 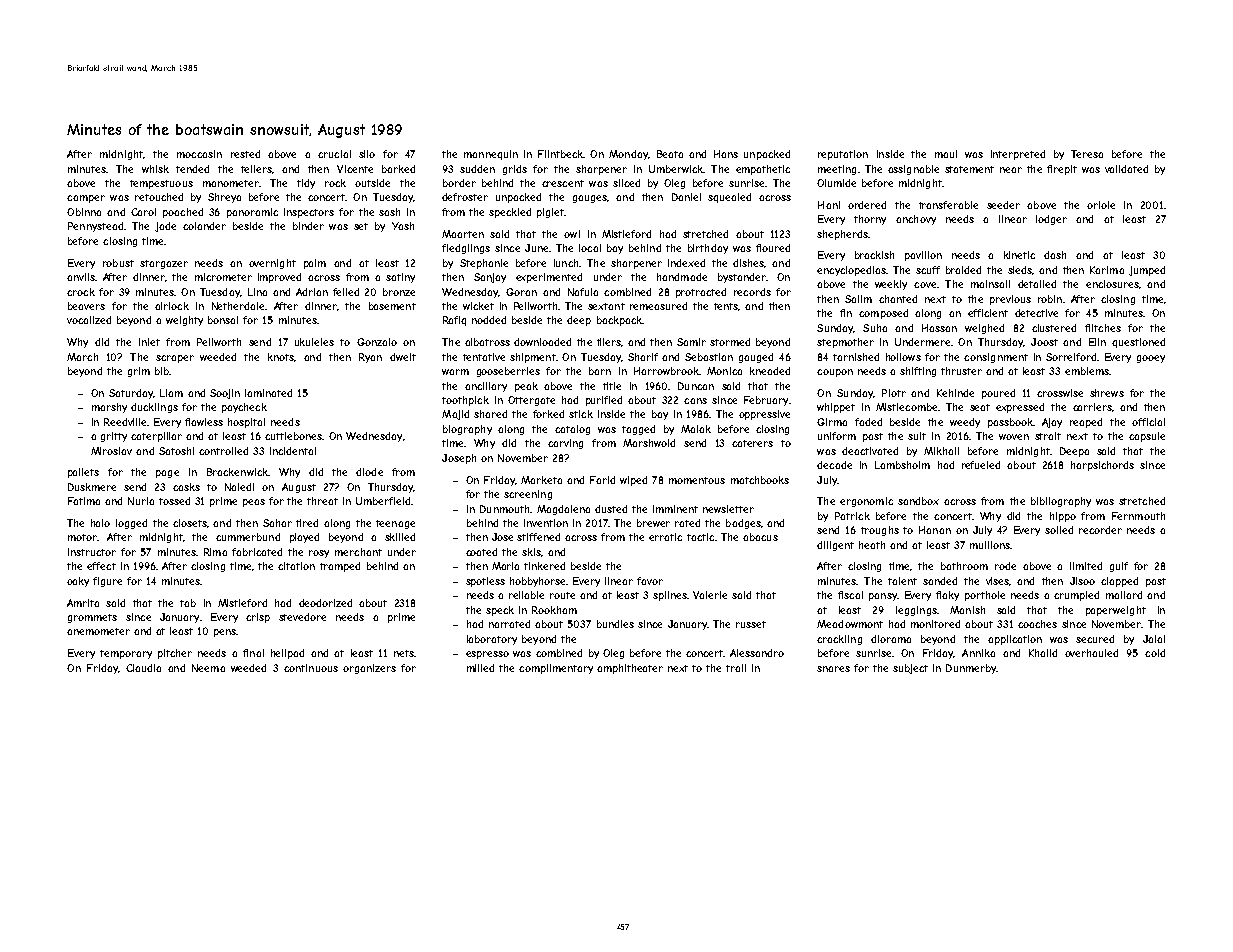 I want to click on shifting, so click(x=918, y=372).
